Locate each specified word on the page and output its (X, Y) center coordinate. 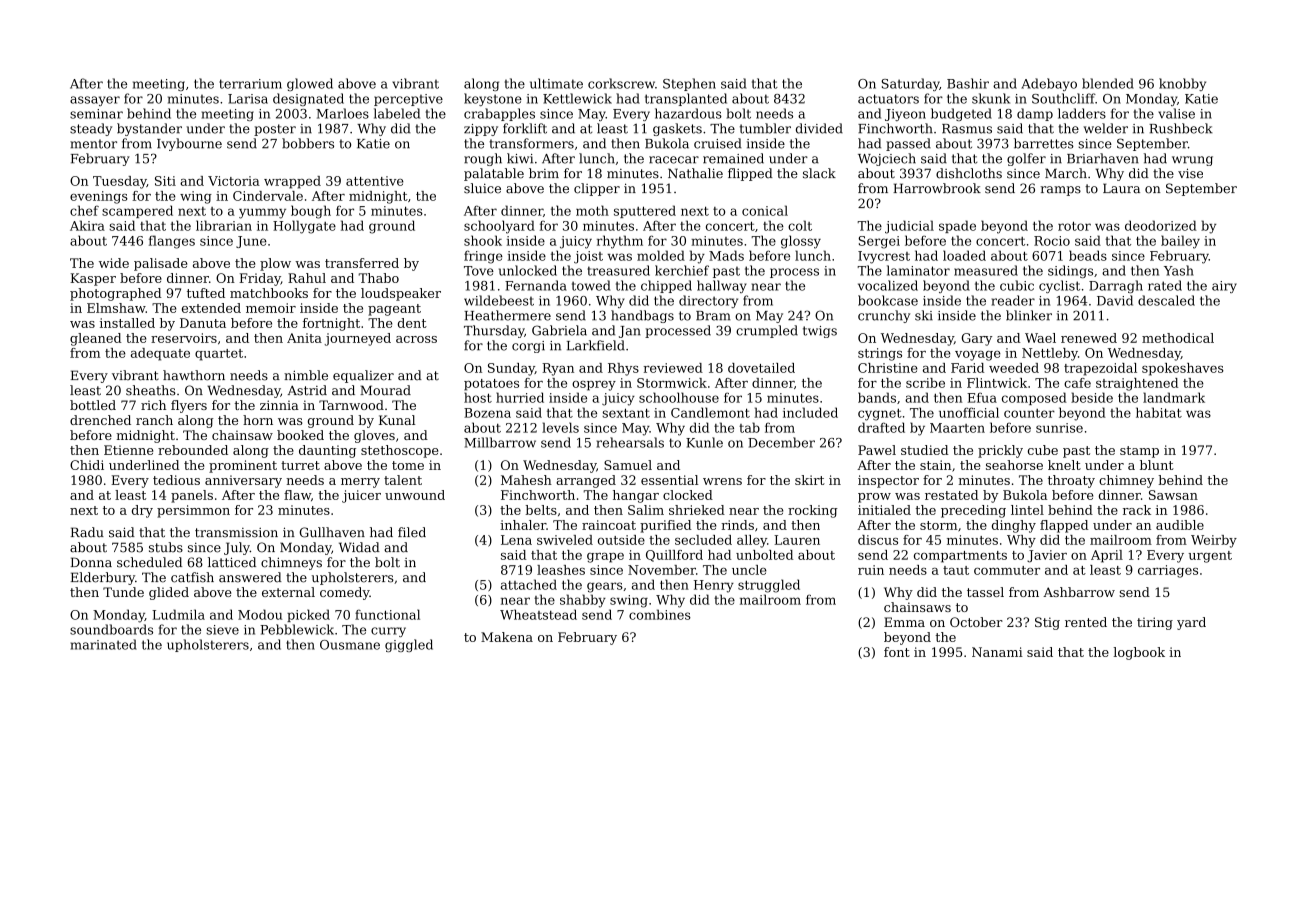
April (1107, 556)
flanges (172, 242)
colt (800, 225)
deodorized (1161, 225)
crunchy (884, 316)
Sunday (511, 369)
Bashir (968, 83)
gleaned (96, 339)
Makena (507, 637)
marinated (104, 644)
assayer (95, 101)
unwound (415, 495)
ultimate (556, 83)
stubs (166, 547)
